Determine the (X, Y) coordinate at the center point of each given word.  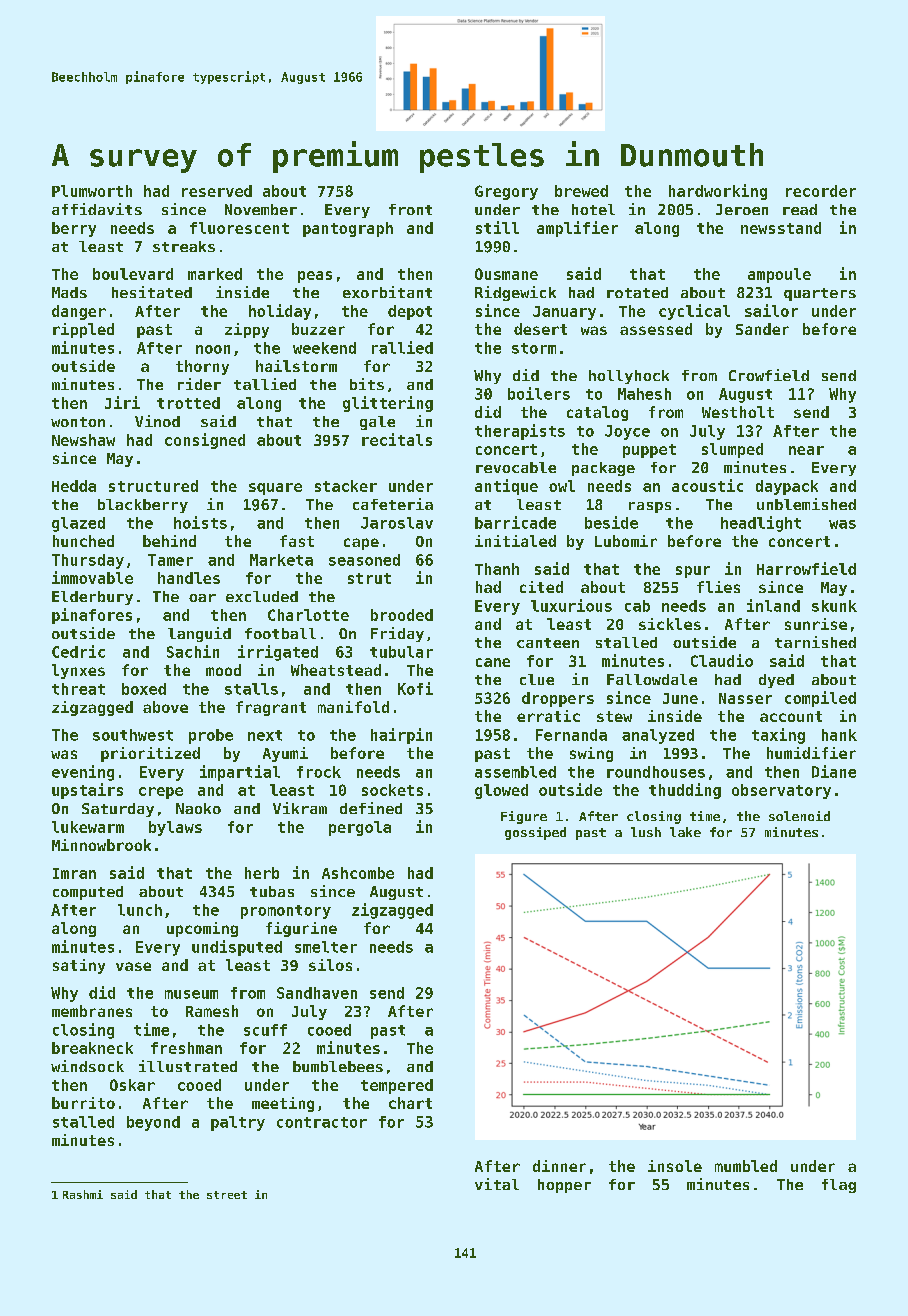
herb (262, 873)
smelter (326, 947)
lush (646, 832)
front (410, 209)
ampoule (779, 275)
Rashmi (83, 1194)
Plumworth (92, 191)
